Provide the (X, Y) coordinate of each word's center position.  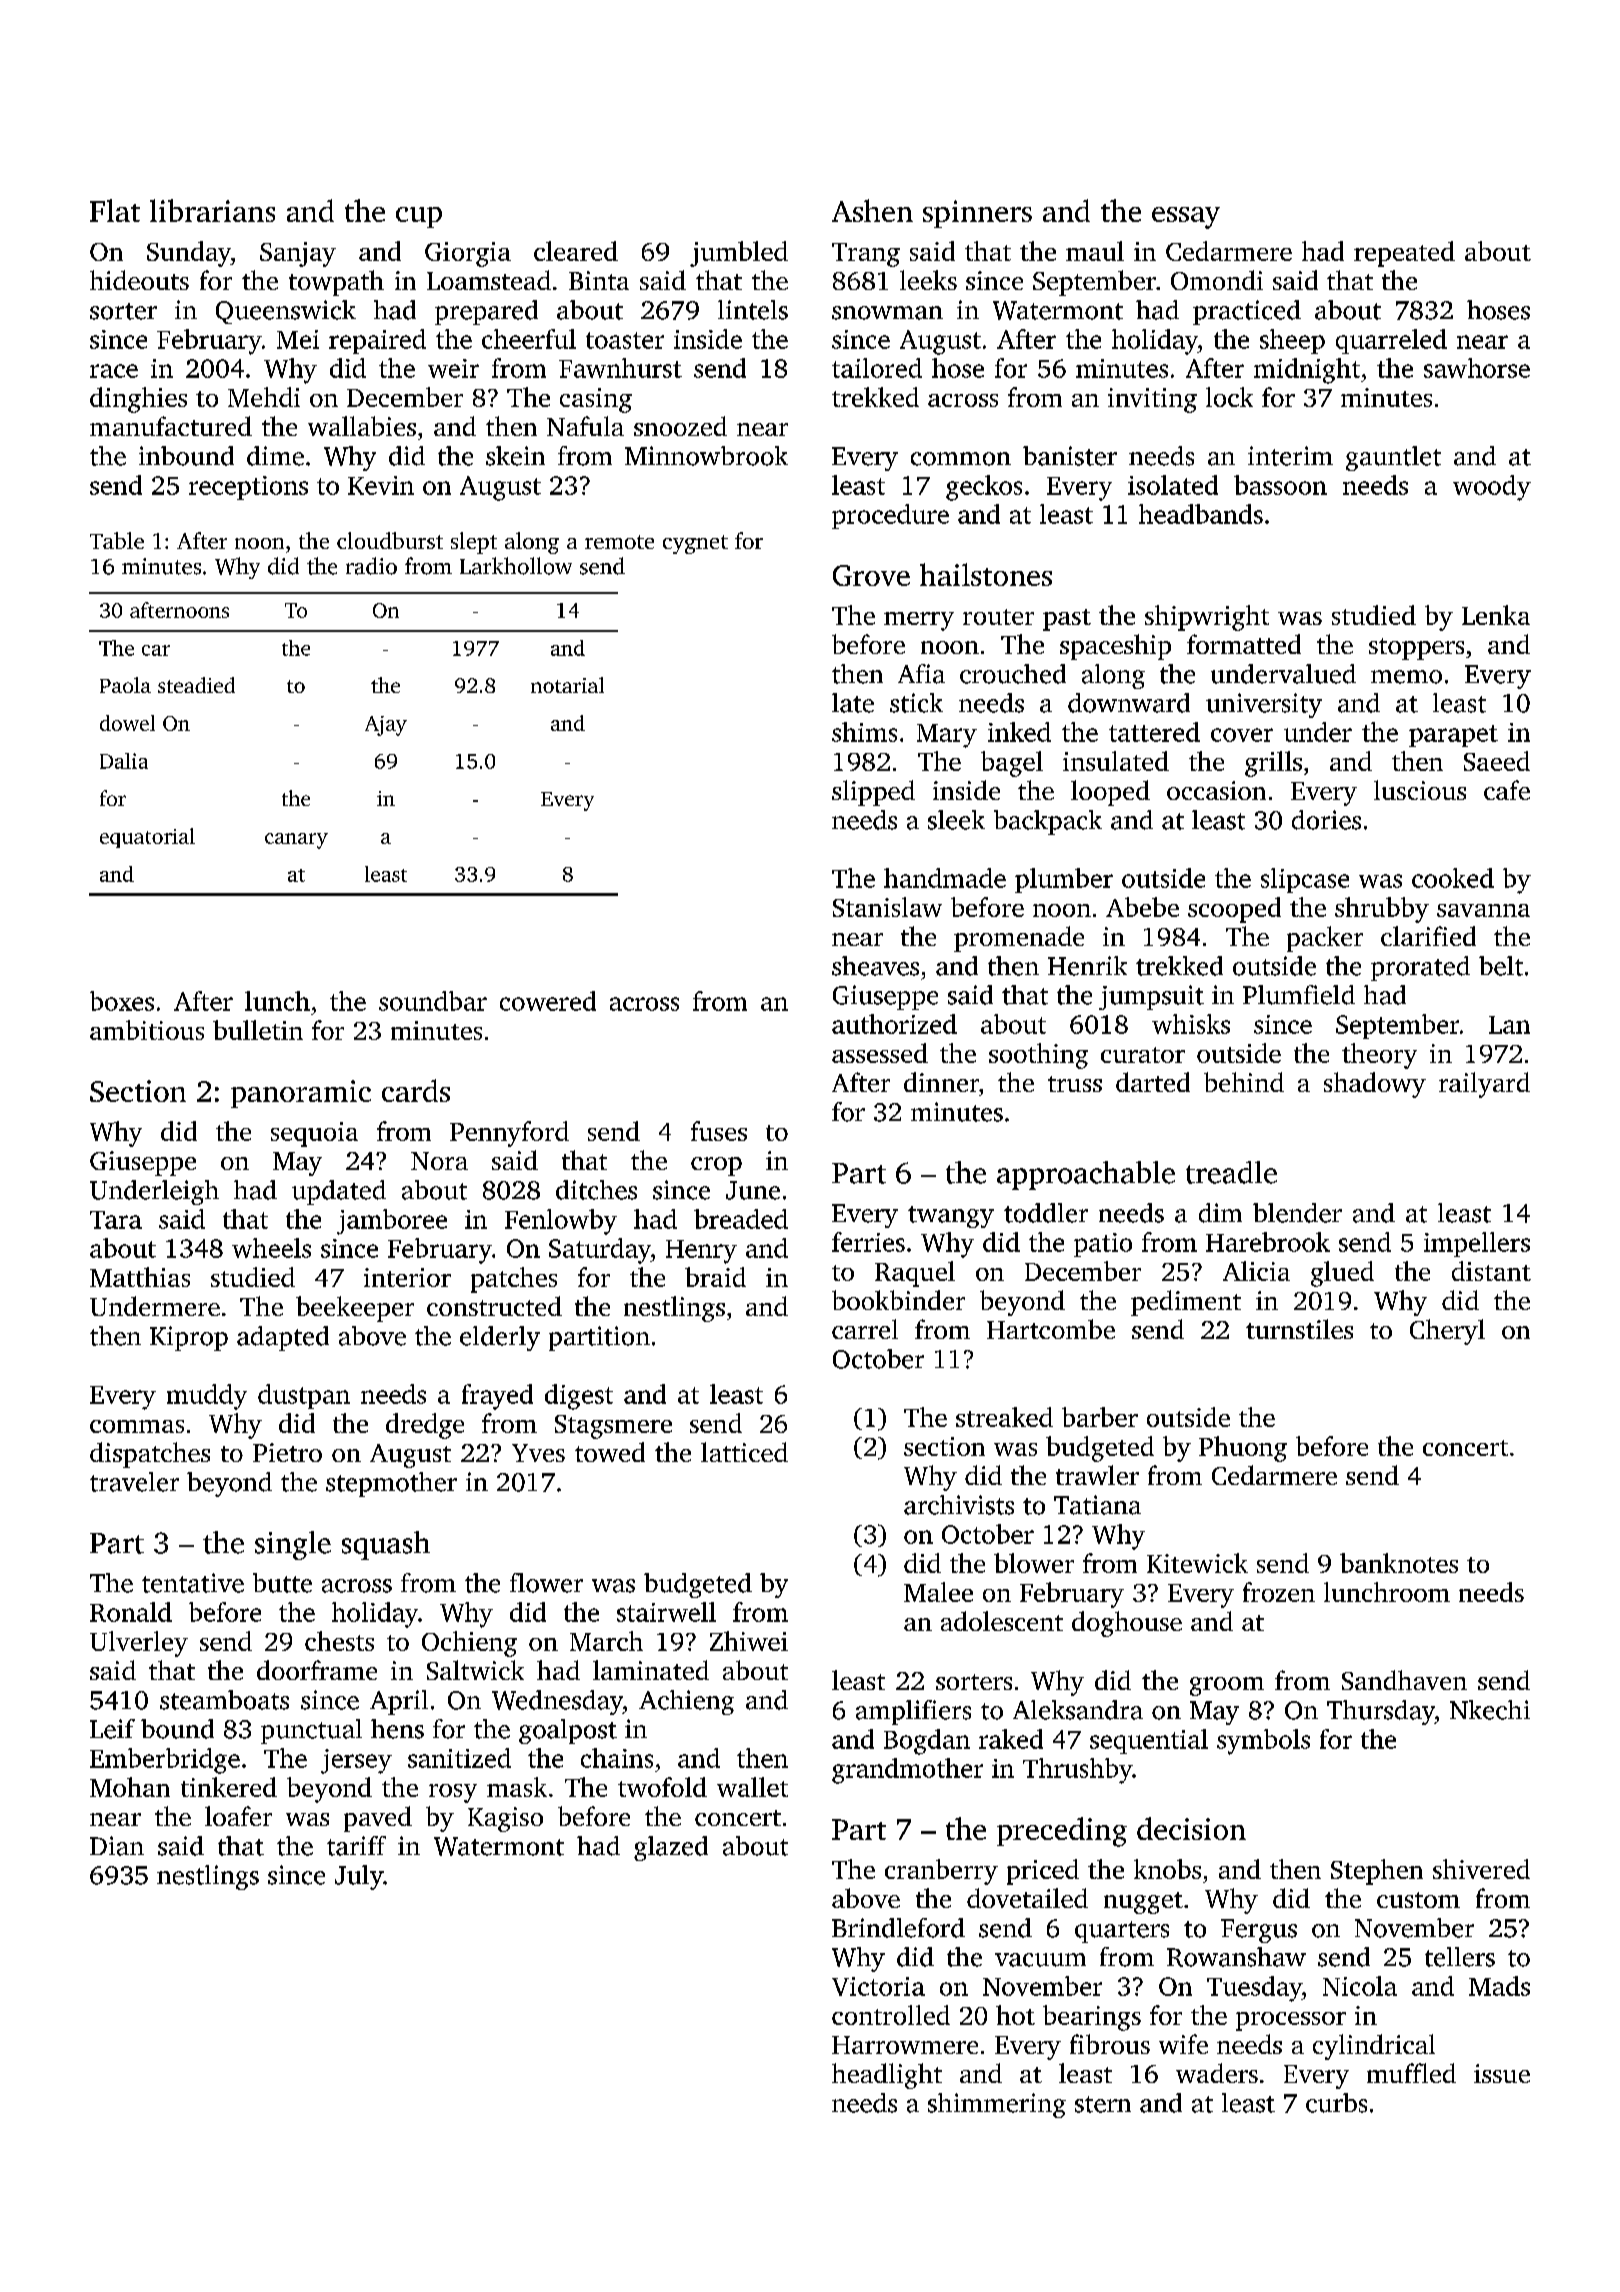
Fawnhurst (620, 368)
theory (1379, 1056)
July (359, 1877)
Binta (599, 280)
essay (1186, 218)
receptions (248, 488)
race (114, 371)
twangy (951, 1217)
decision (1191, 1828)
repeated (1404, 254)
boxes (122, 1001)
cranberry (941, 1872)
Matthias (140, 1277)
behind (1244, 1082)
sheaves (875, 966)
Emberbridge (165, 1761)
